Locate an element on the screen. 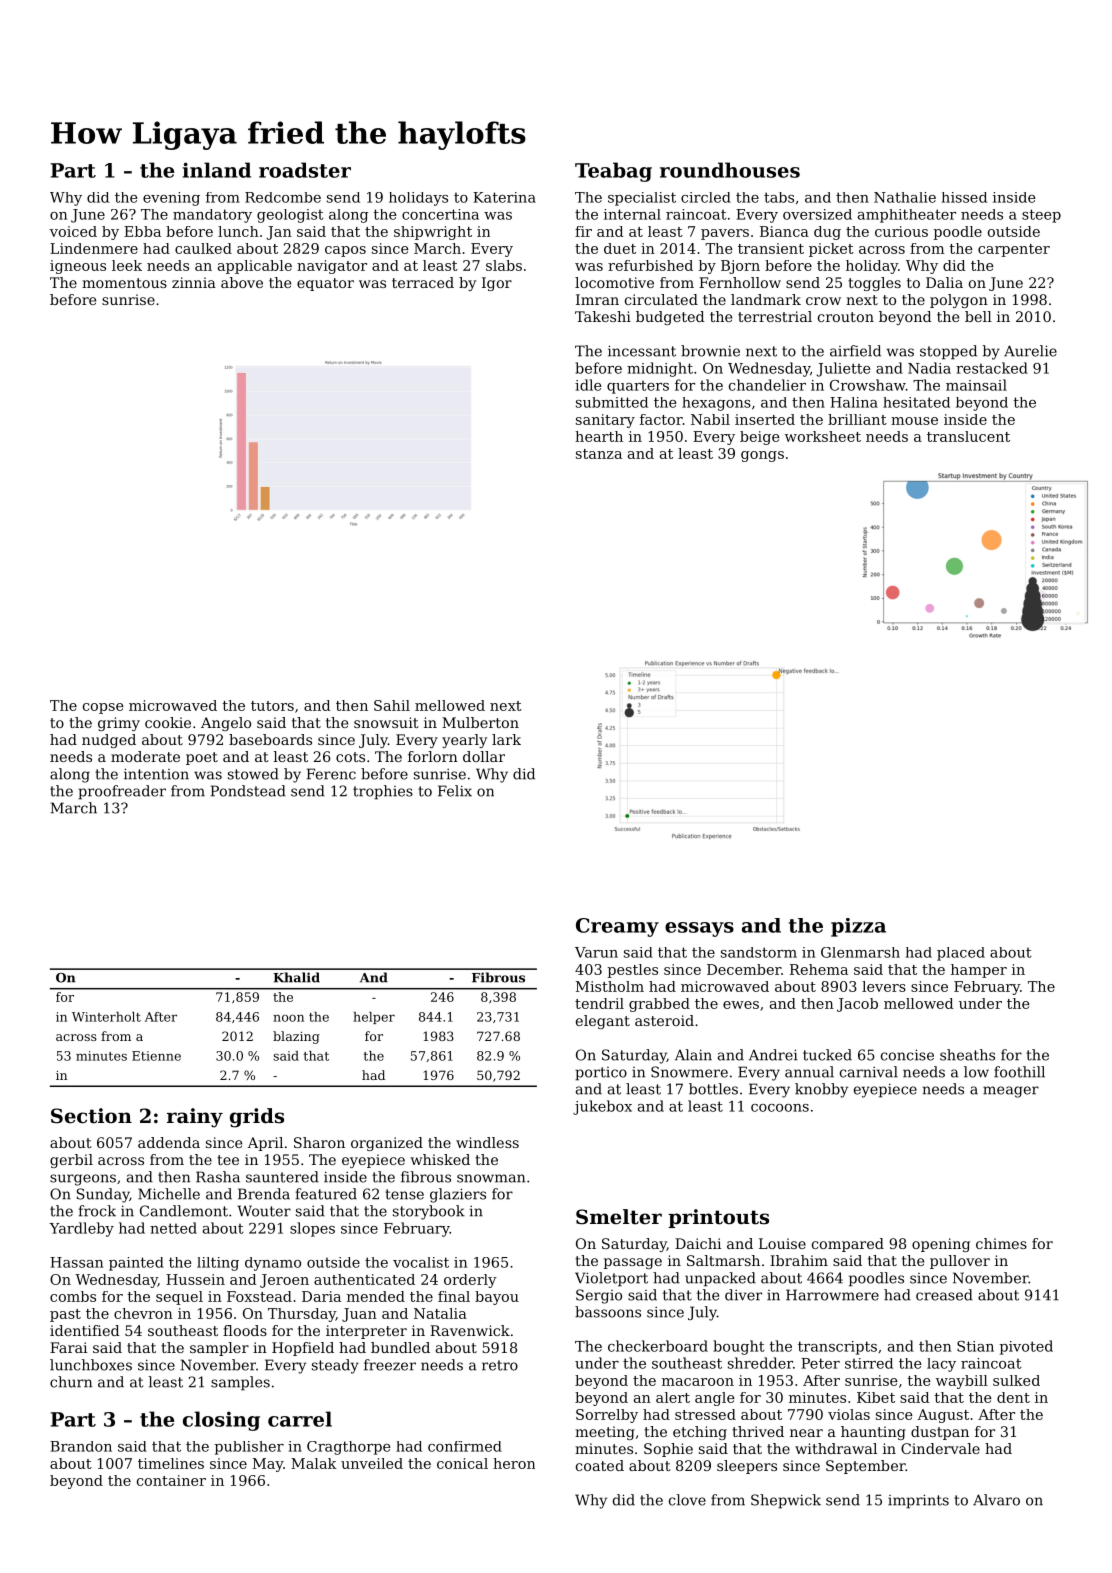  essays is located at coordinates (699, 929).
